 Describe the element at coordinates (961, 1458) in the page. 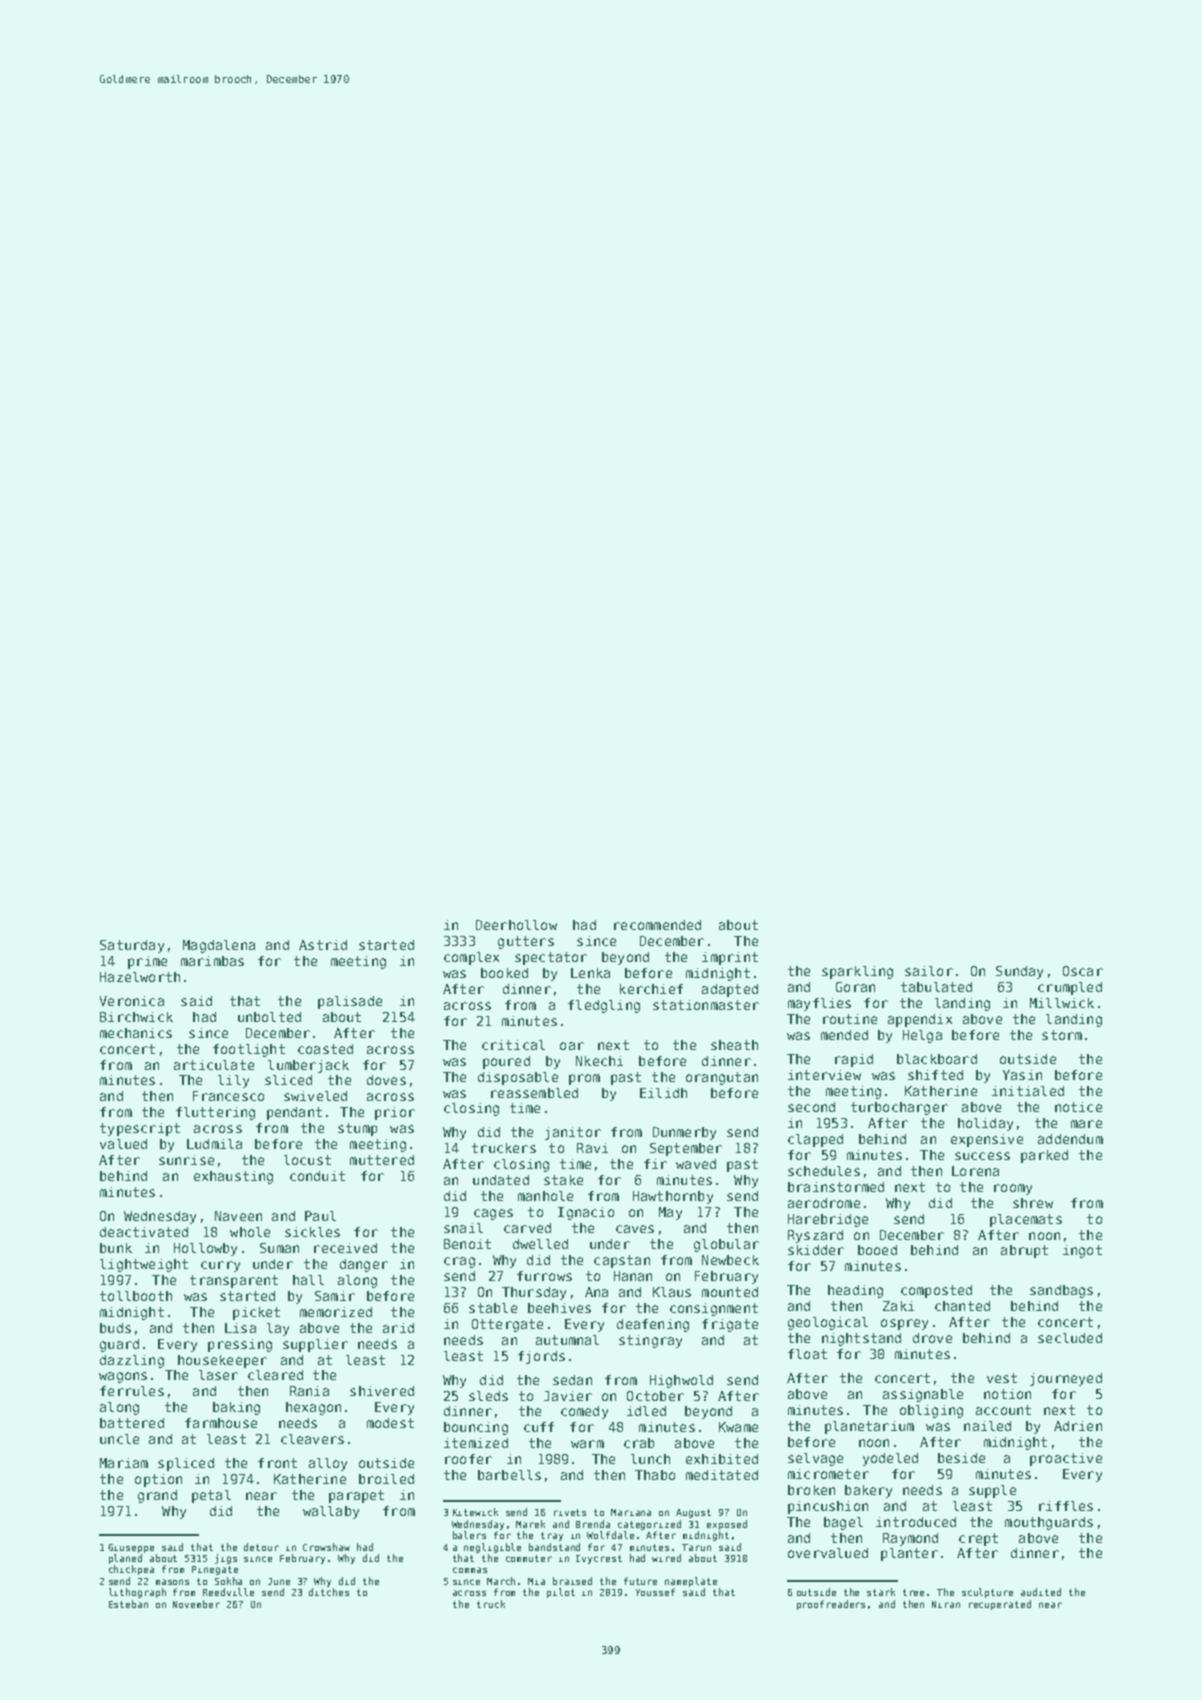

I see `beside` at that location.
